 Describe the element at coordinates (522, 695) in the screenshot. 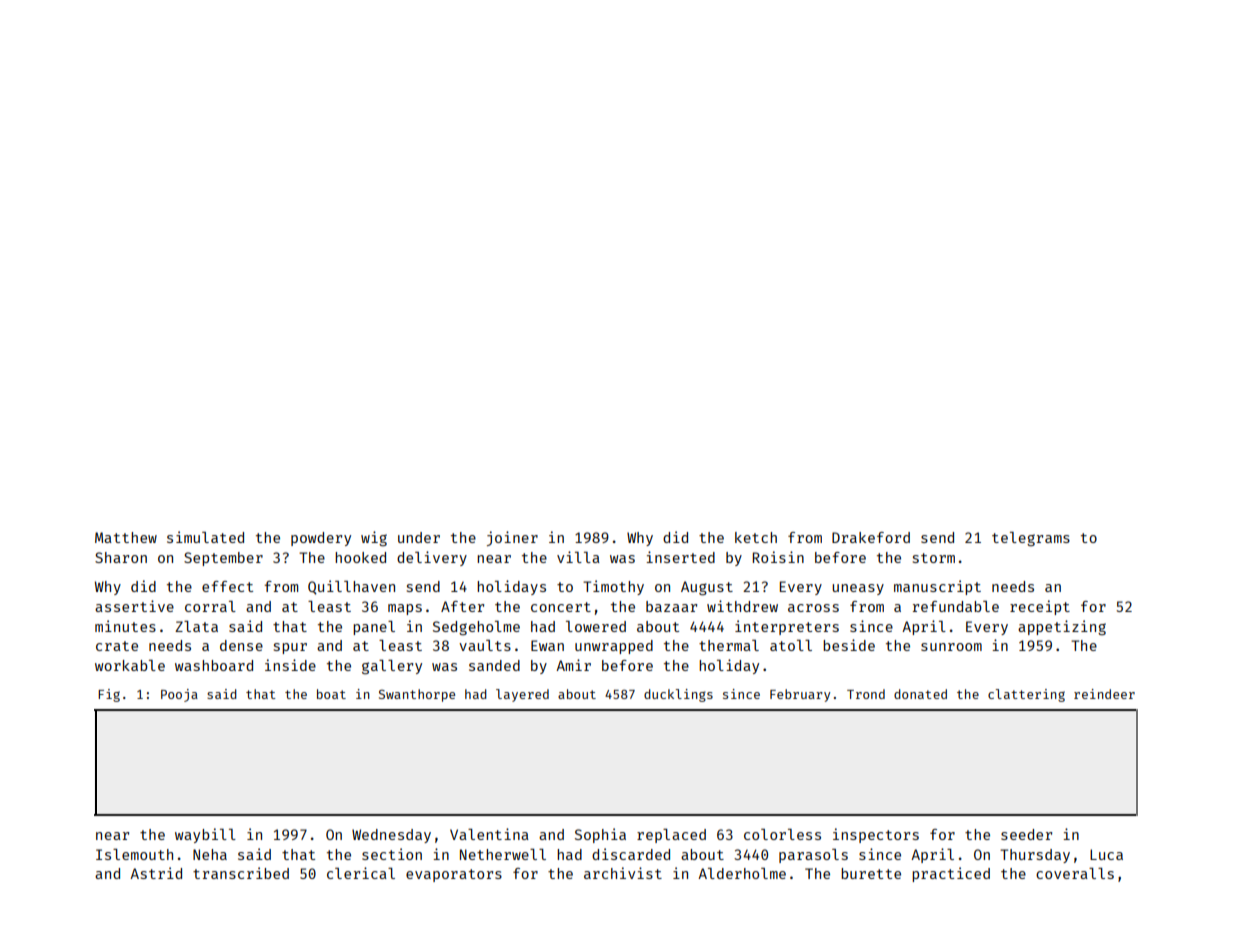

I see `layered` at that location.
